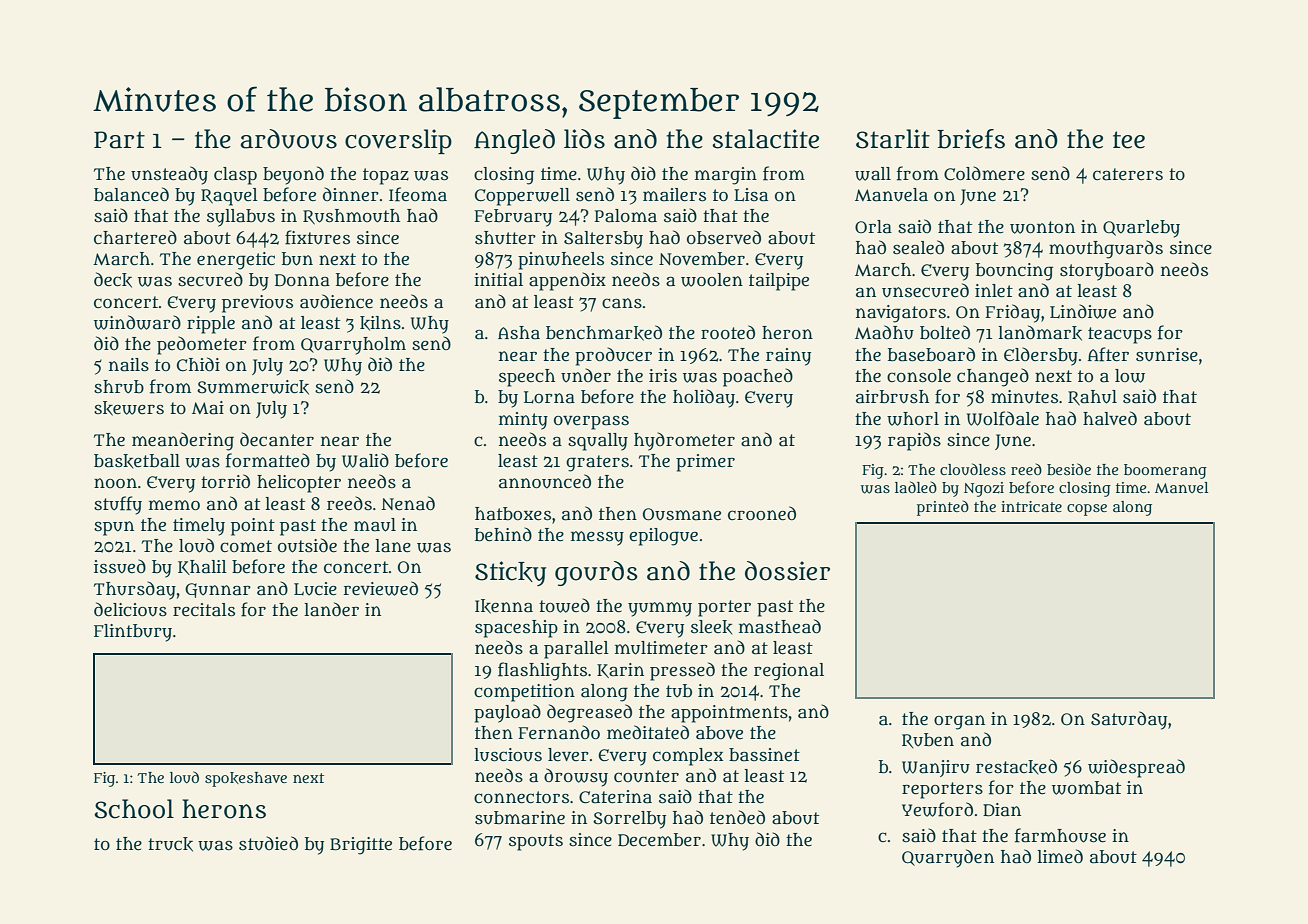 Image resolution: width=1308 pixels, height=924 pixels. What do you see at coordinates (1087, 510) in the image?
I see `copse` at bounding box center [1087, 510].
